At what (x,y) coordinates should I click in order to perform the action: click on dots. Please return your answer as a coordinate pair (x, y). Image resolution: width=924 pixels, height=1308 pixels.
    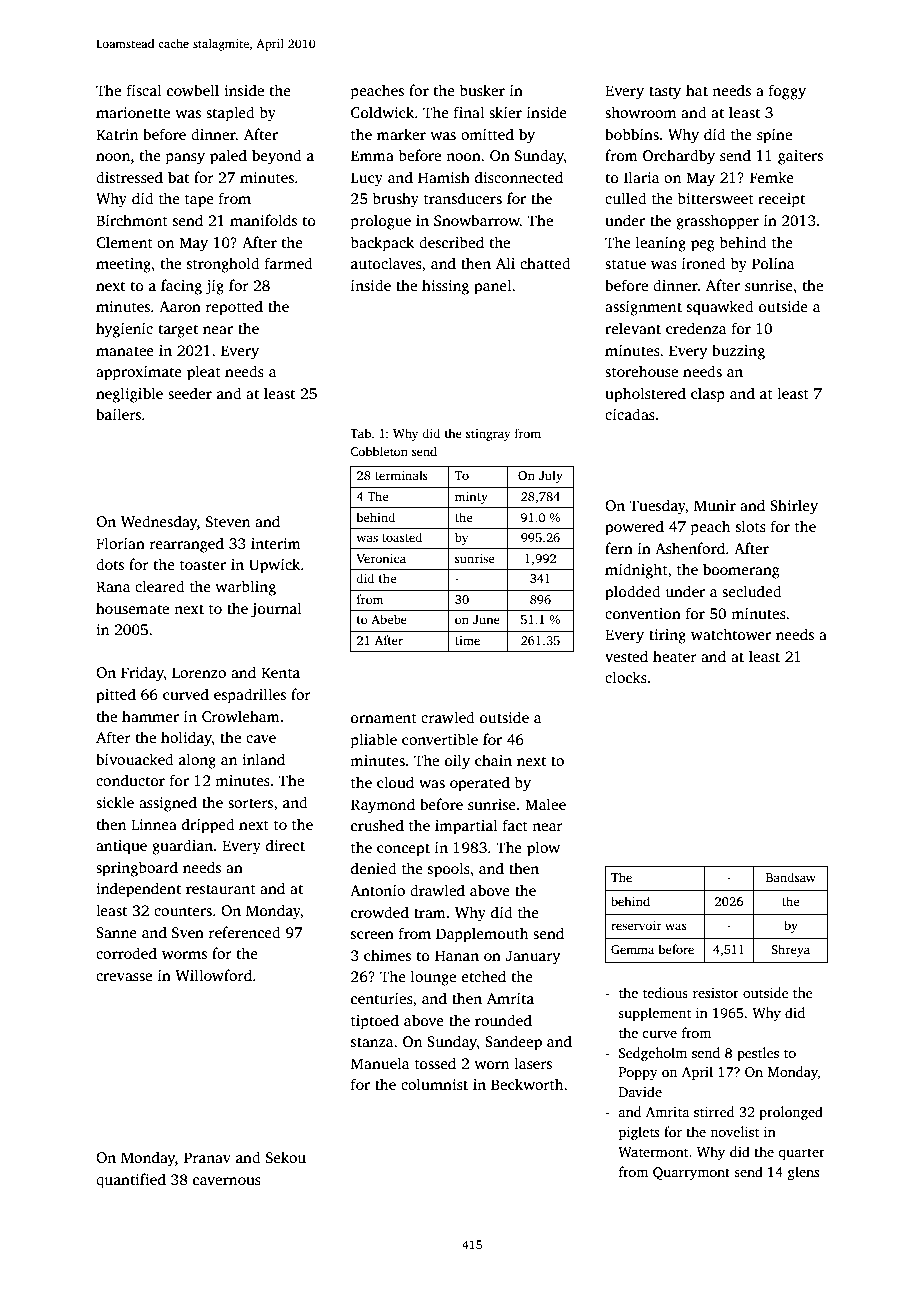
    Looking at the image, I should click on (110, 564).
